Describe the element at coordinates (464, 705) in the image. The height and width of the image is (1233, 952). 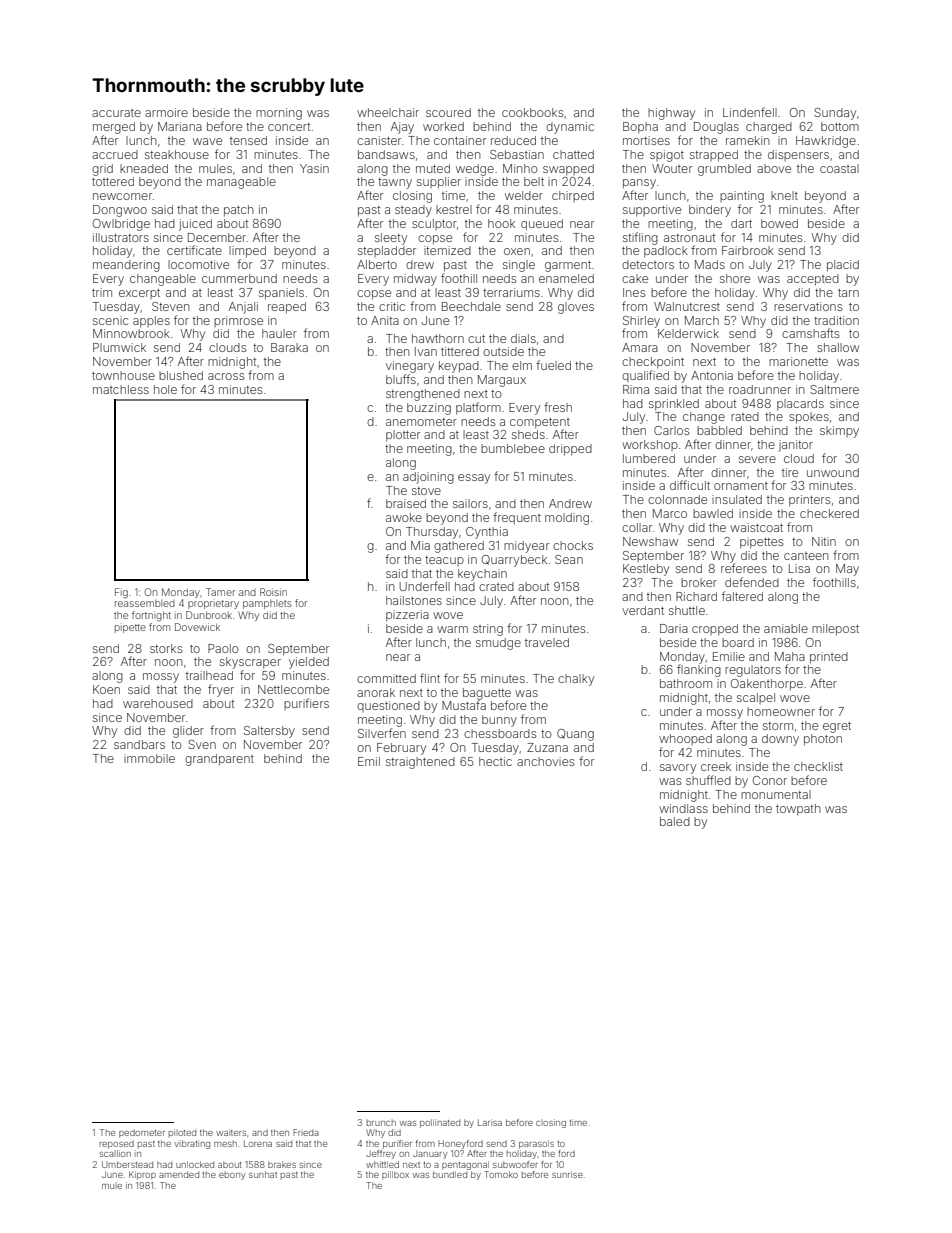
I see `Mustafa` at that location.
